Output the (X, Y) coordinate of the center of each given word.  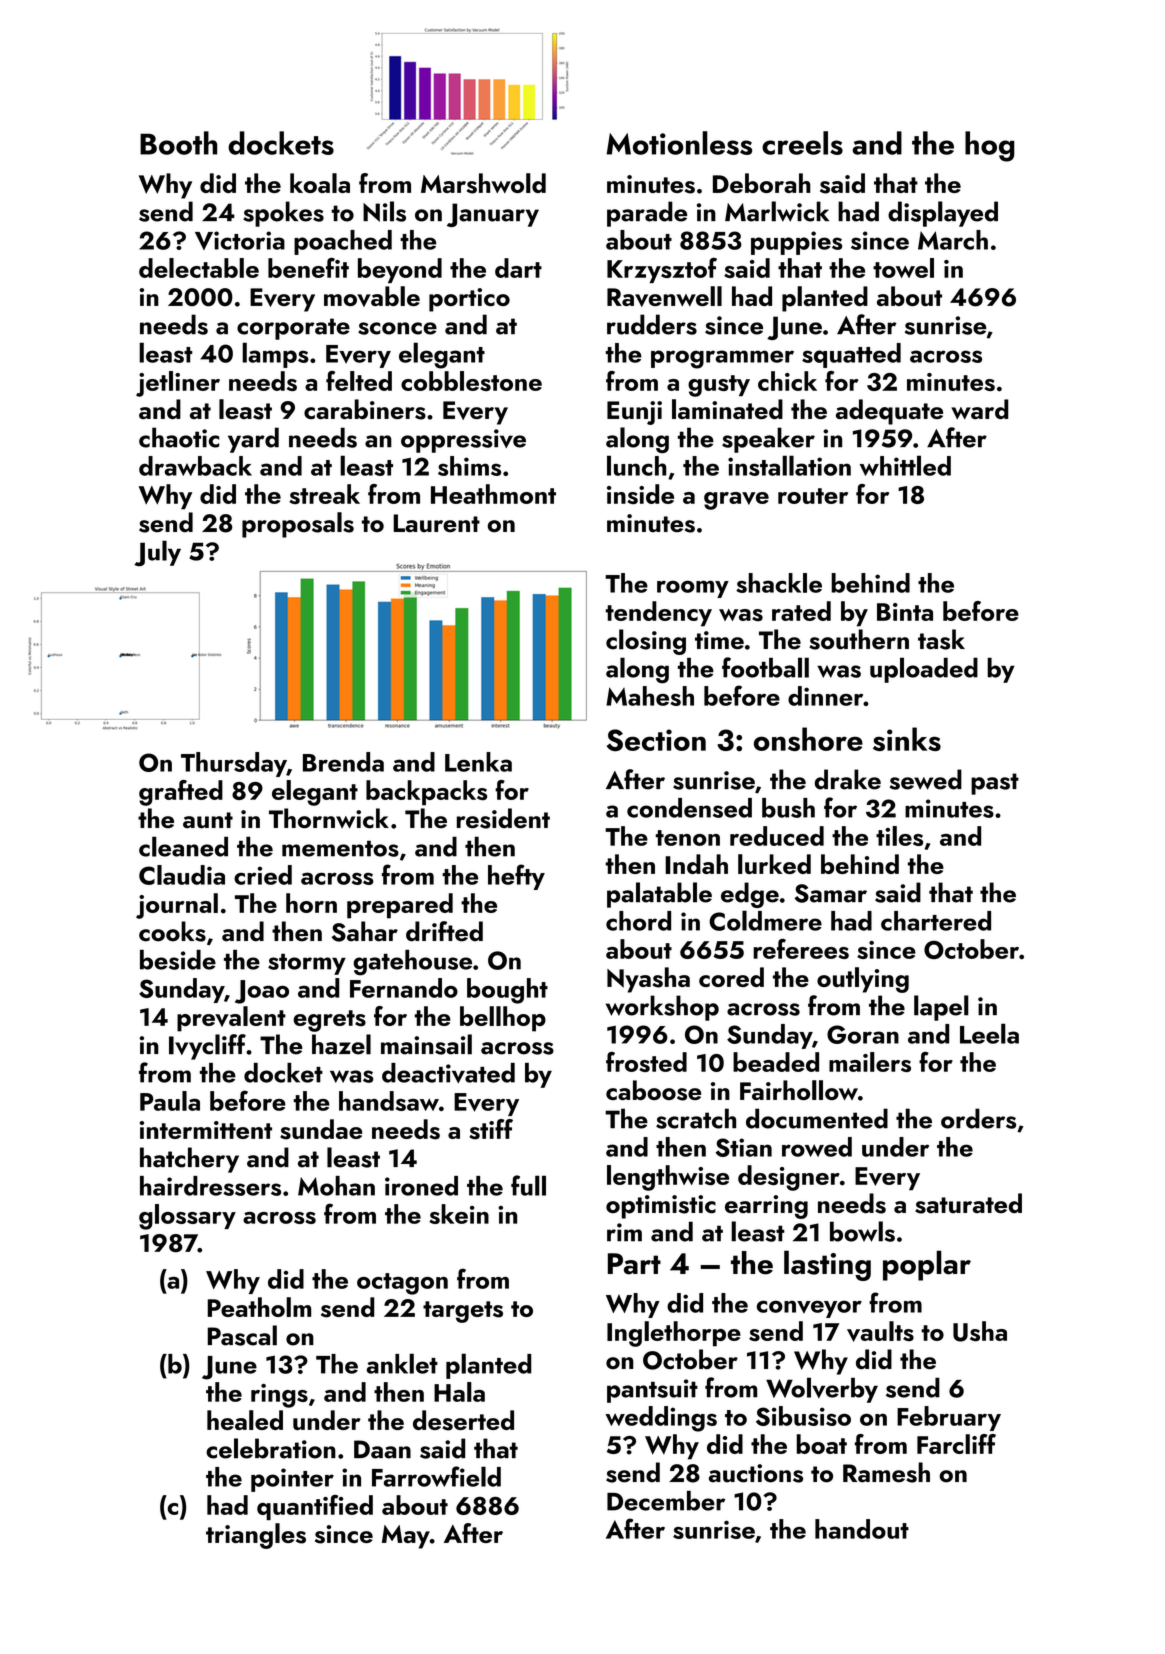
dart (518, 268)
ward (980, 409)
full (528, 1185)
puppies (796, 243)
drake (848, 779)
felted (359, 381)
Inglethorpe (674, 1334)
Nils (384, 211)
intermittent (206, 1130)
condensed (689, 808)
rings (279, 1396)
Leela (989, 1033)
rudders (652, 324)
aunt (208, 820)
